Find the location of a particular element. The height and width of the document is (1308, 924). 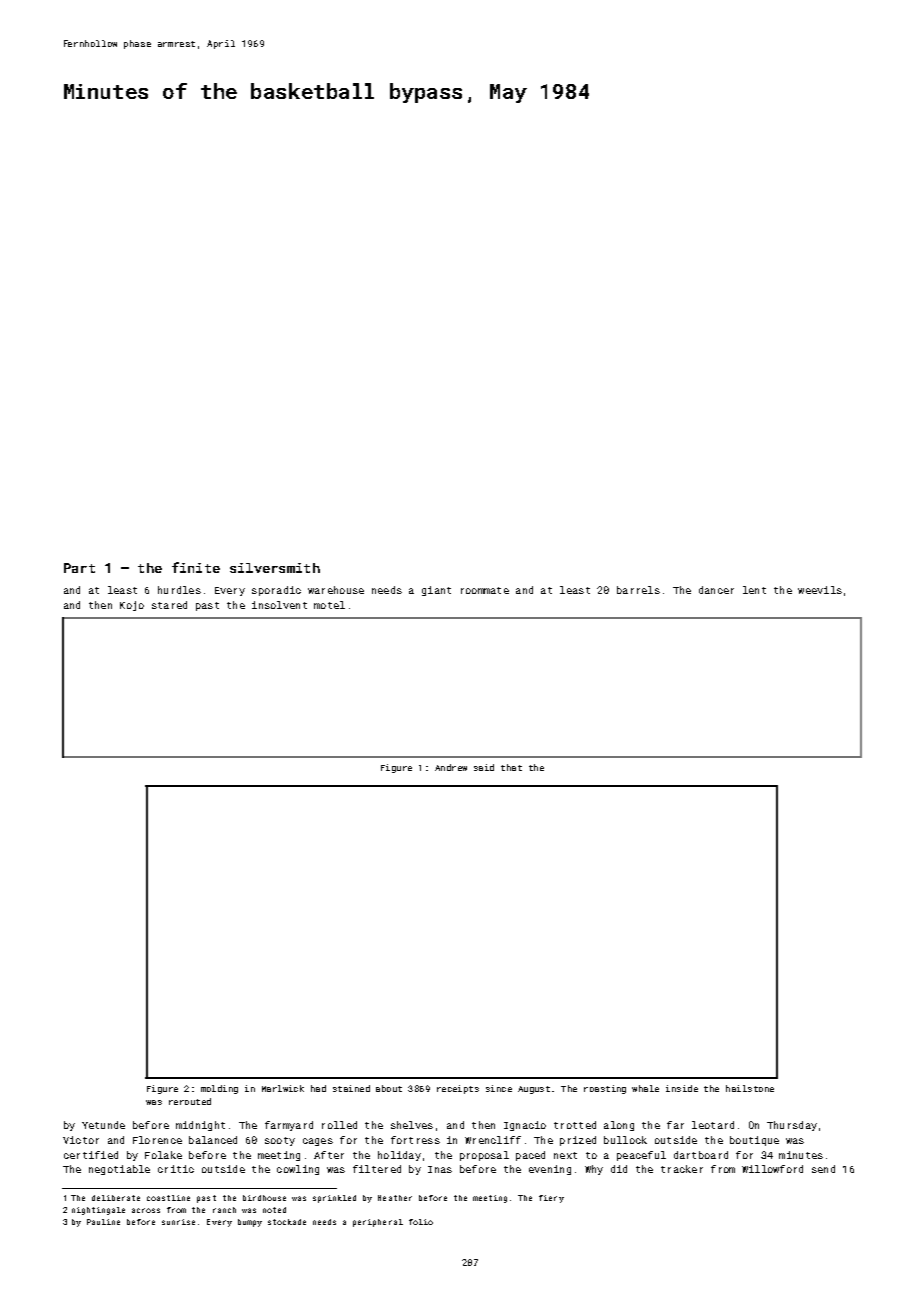

whale is located at coordinates (645, 1088).
